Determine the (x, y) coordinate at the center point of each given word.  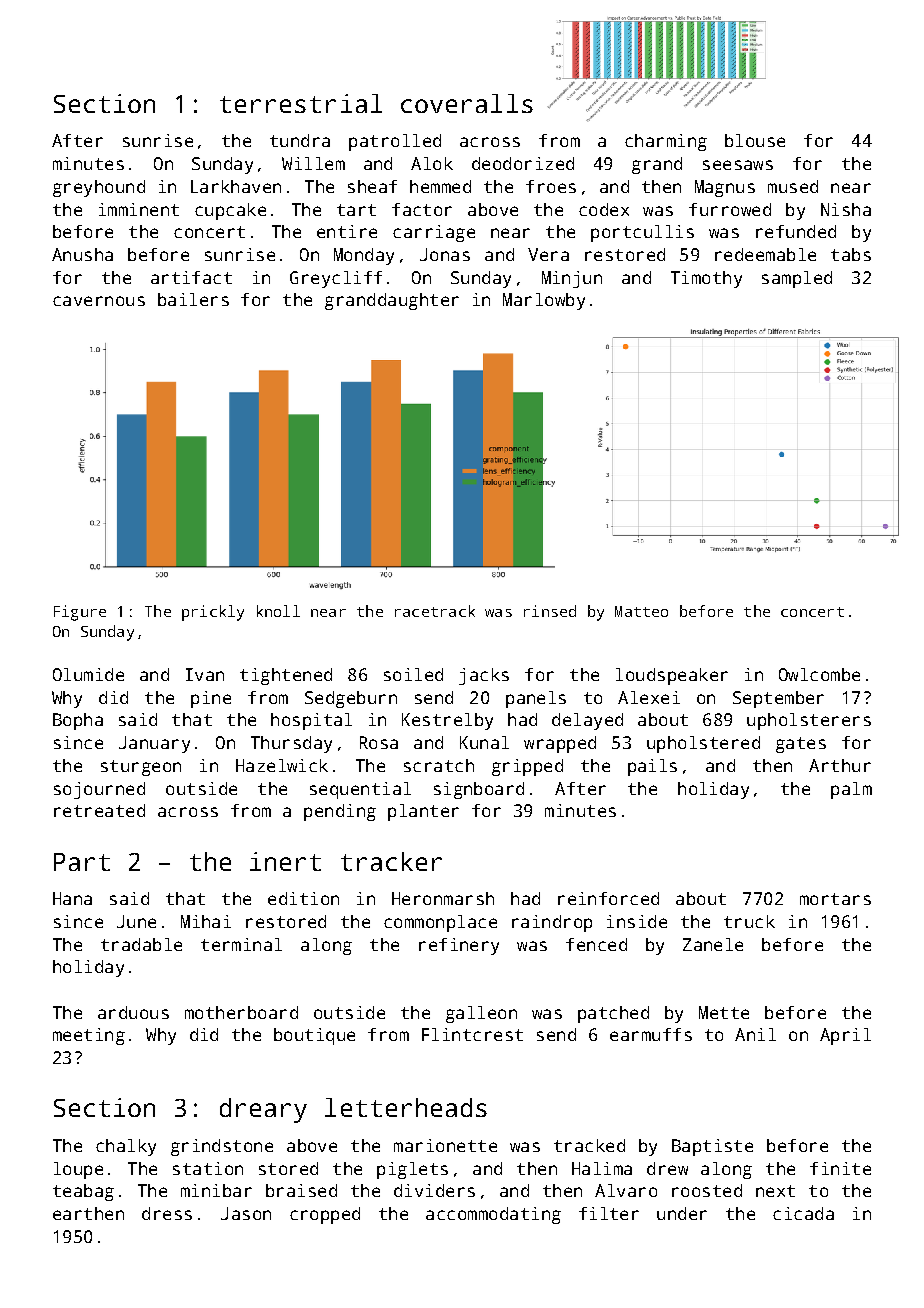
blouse (755, 140)
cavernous (99, 301)
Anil (755, 1034)
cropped (325, 1215)
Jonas (445, 254)
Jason (246, 1213)
